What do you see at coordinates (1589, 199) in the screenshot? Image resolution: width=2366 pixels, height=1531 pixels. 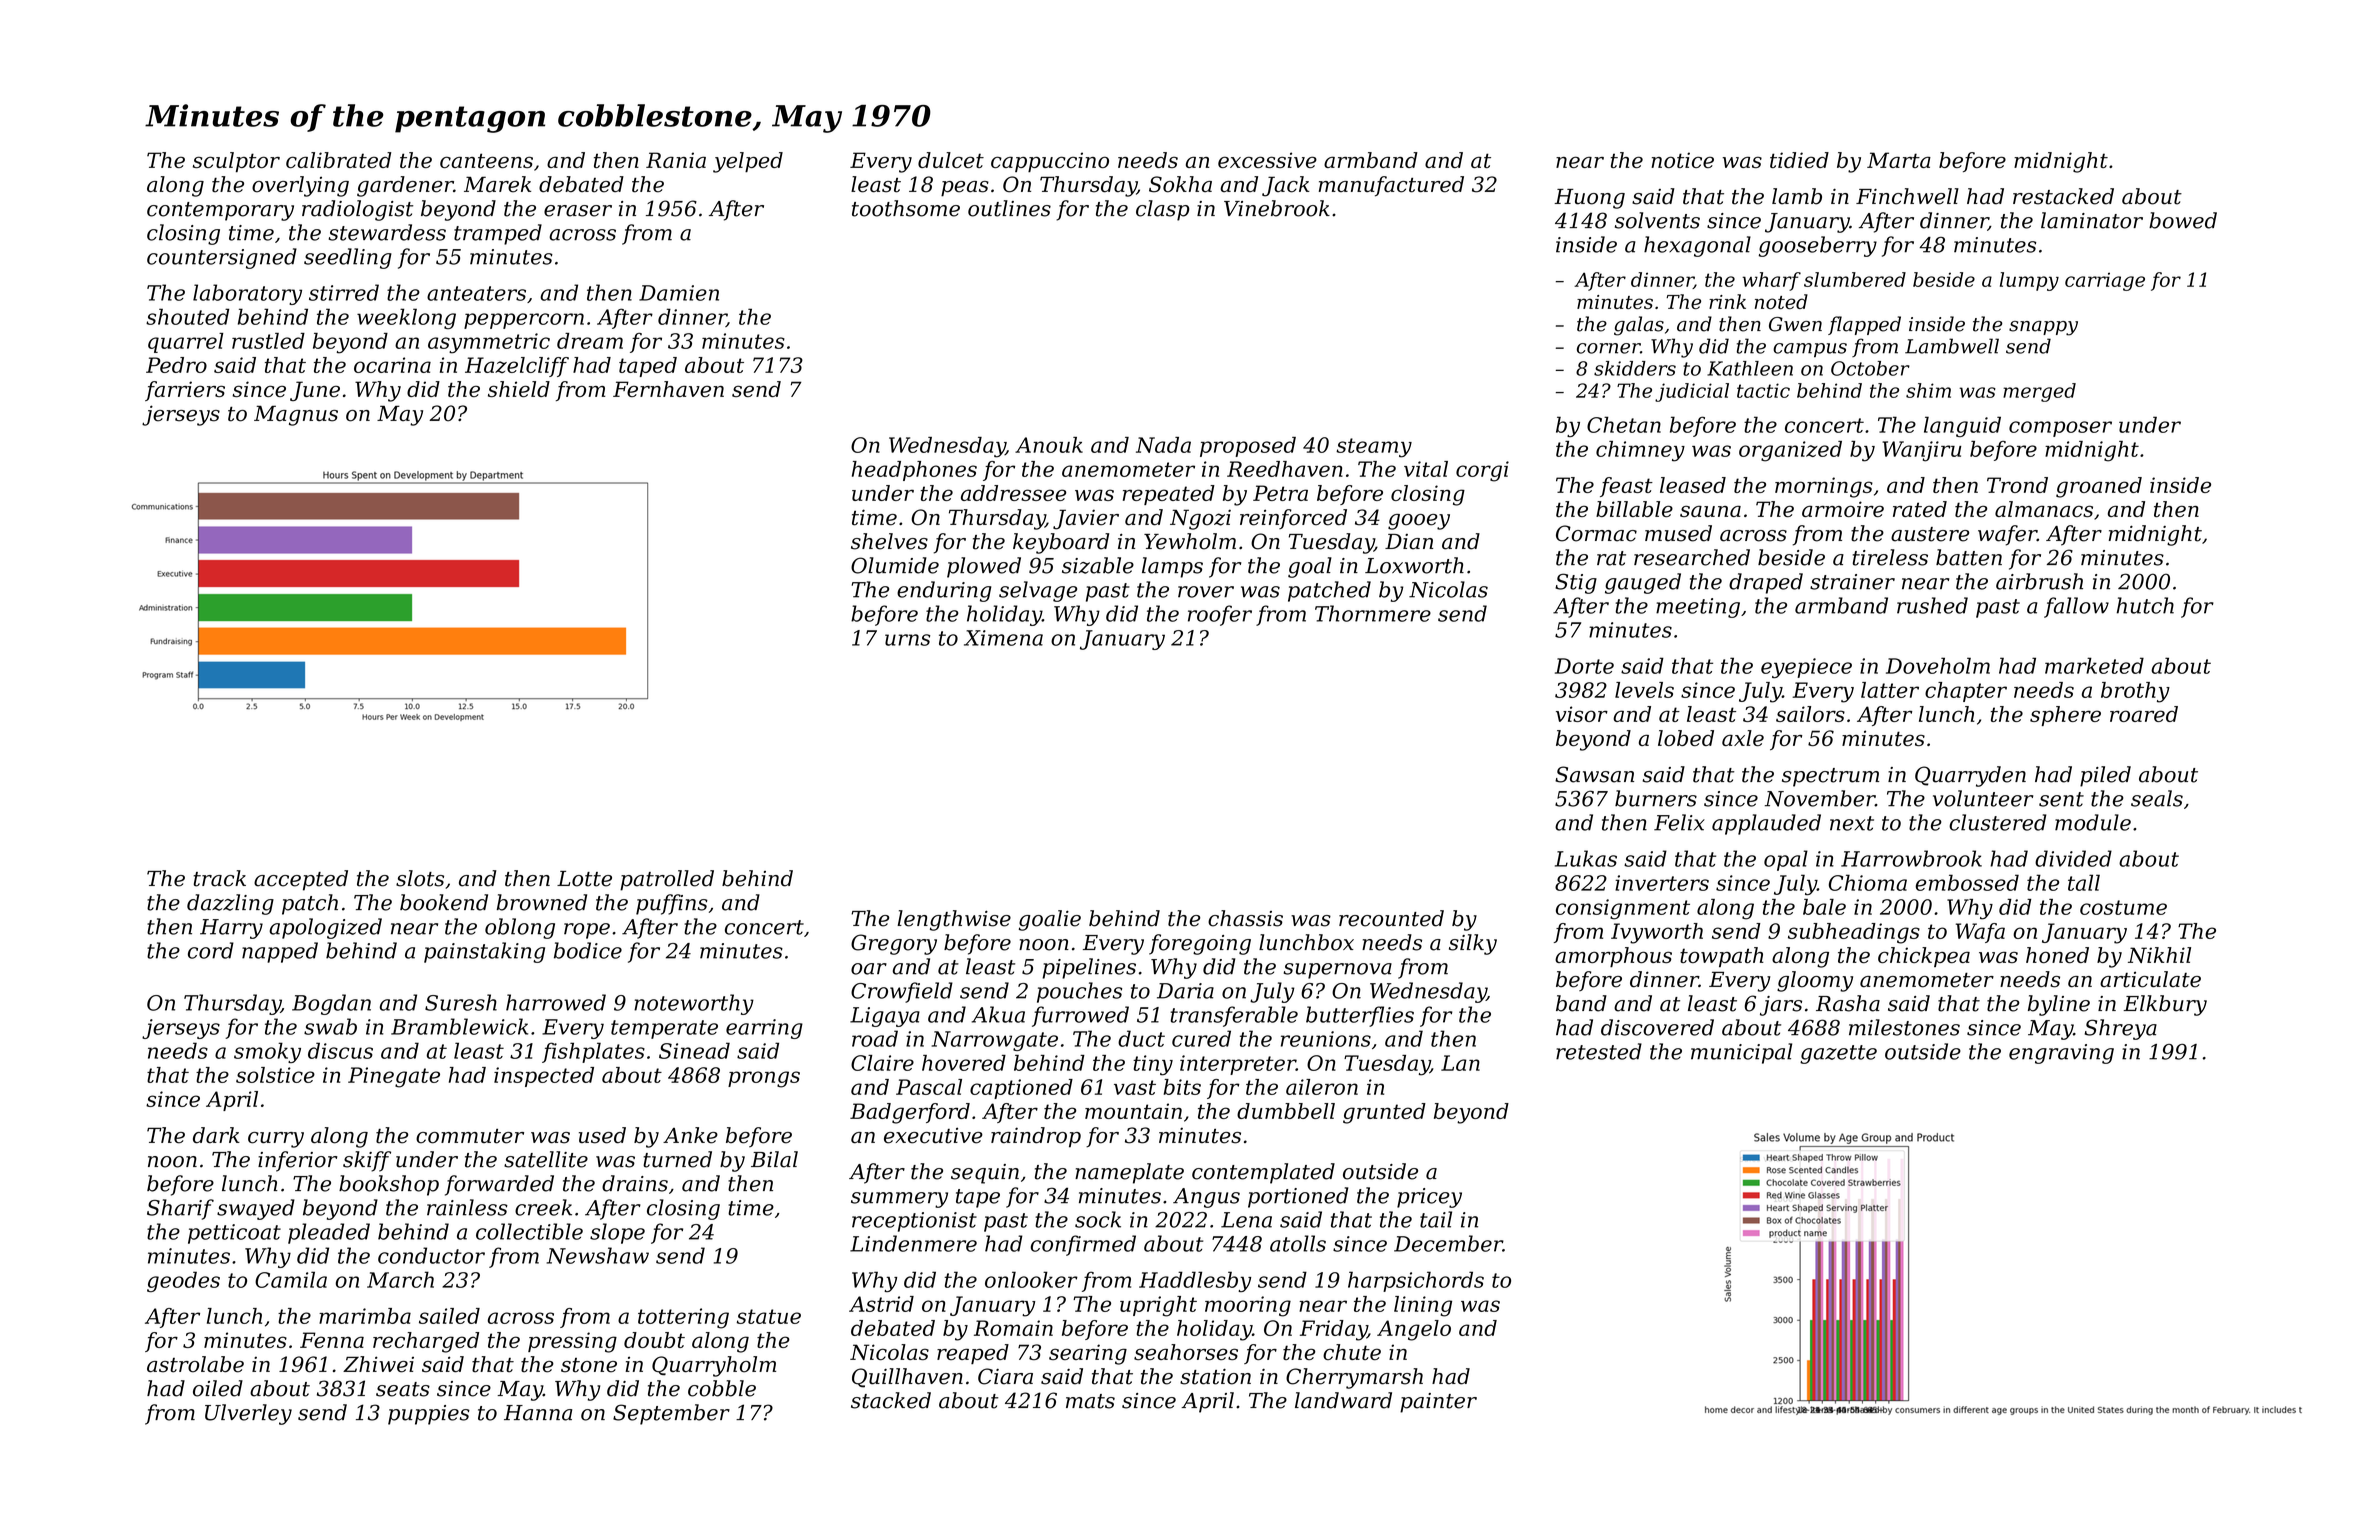 I see `Huong` at bounding box center [1589, 199].
